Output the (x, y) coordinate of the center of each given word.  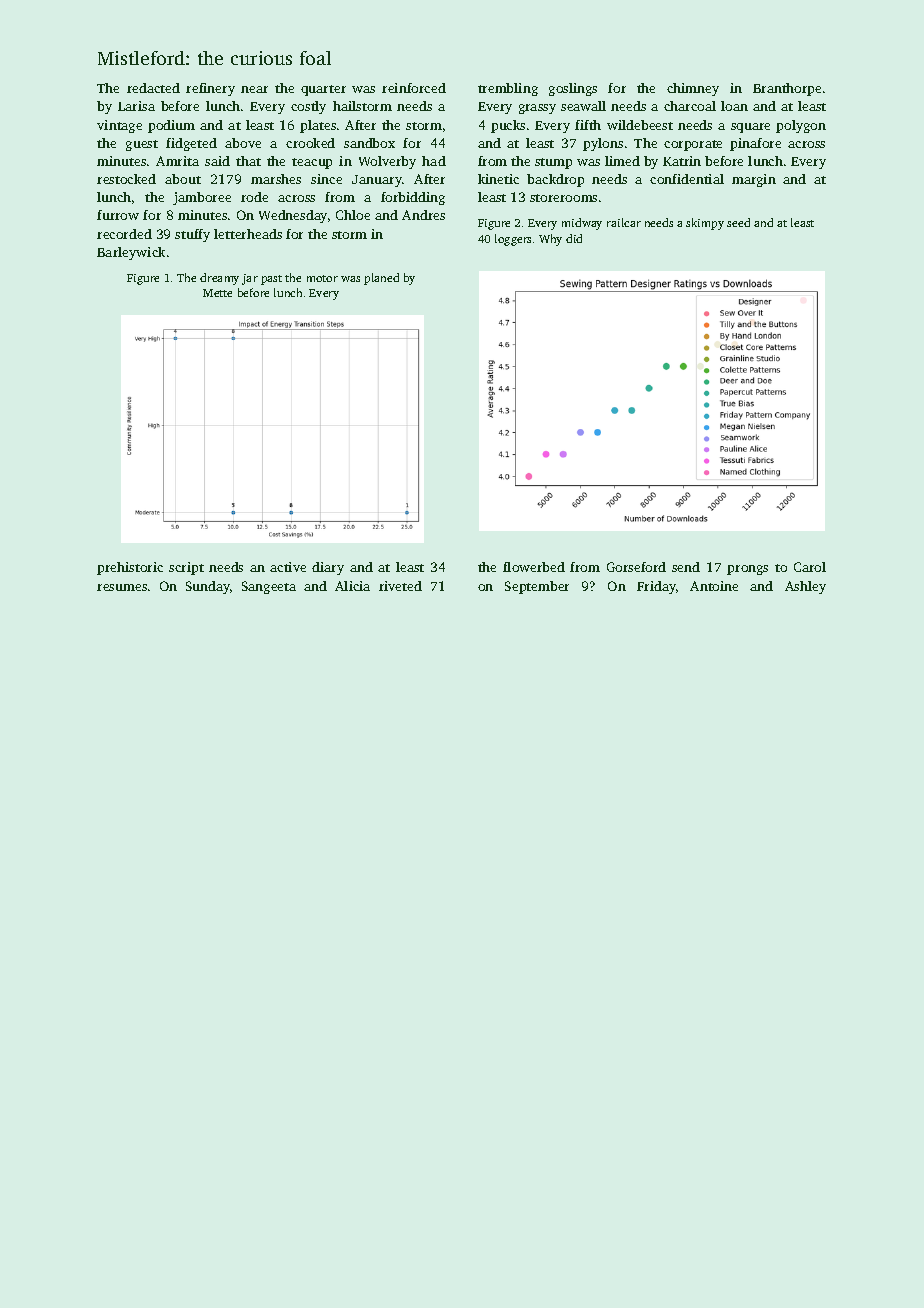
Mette (217, 293)
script (186, 568)
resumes (122, 587)
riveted (400, 586)
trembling (508, 89)
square (750, 128)
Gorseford (636, 567)
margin (754, 180)
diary (328, 568)
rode (254, 197)
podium (171, 126)
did (574, 238)
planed (381, 279)
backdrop (555, 180)
